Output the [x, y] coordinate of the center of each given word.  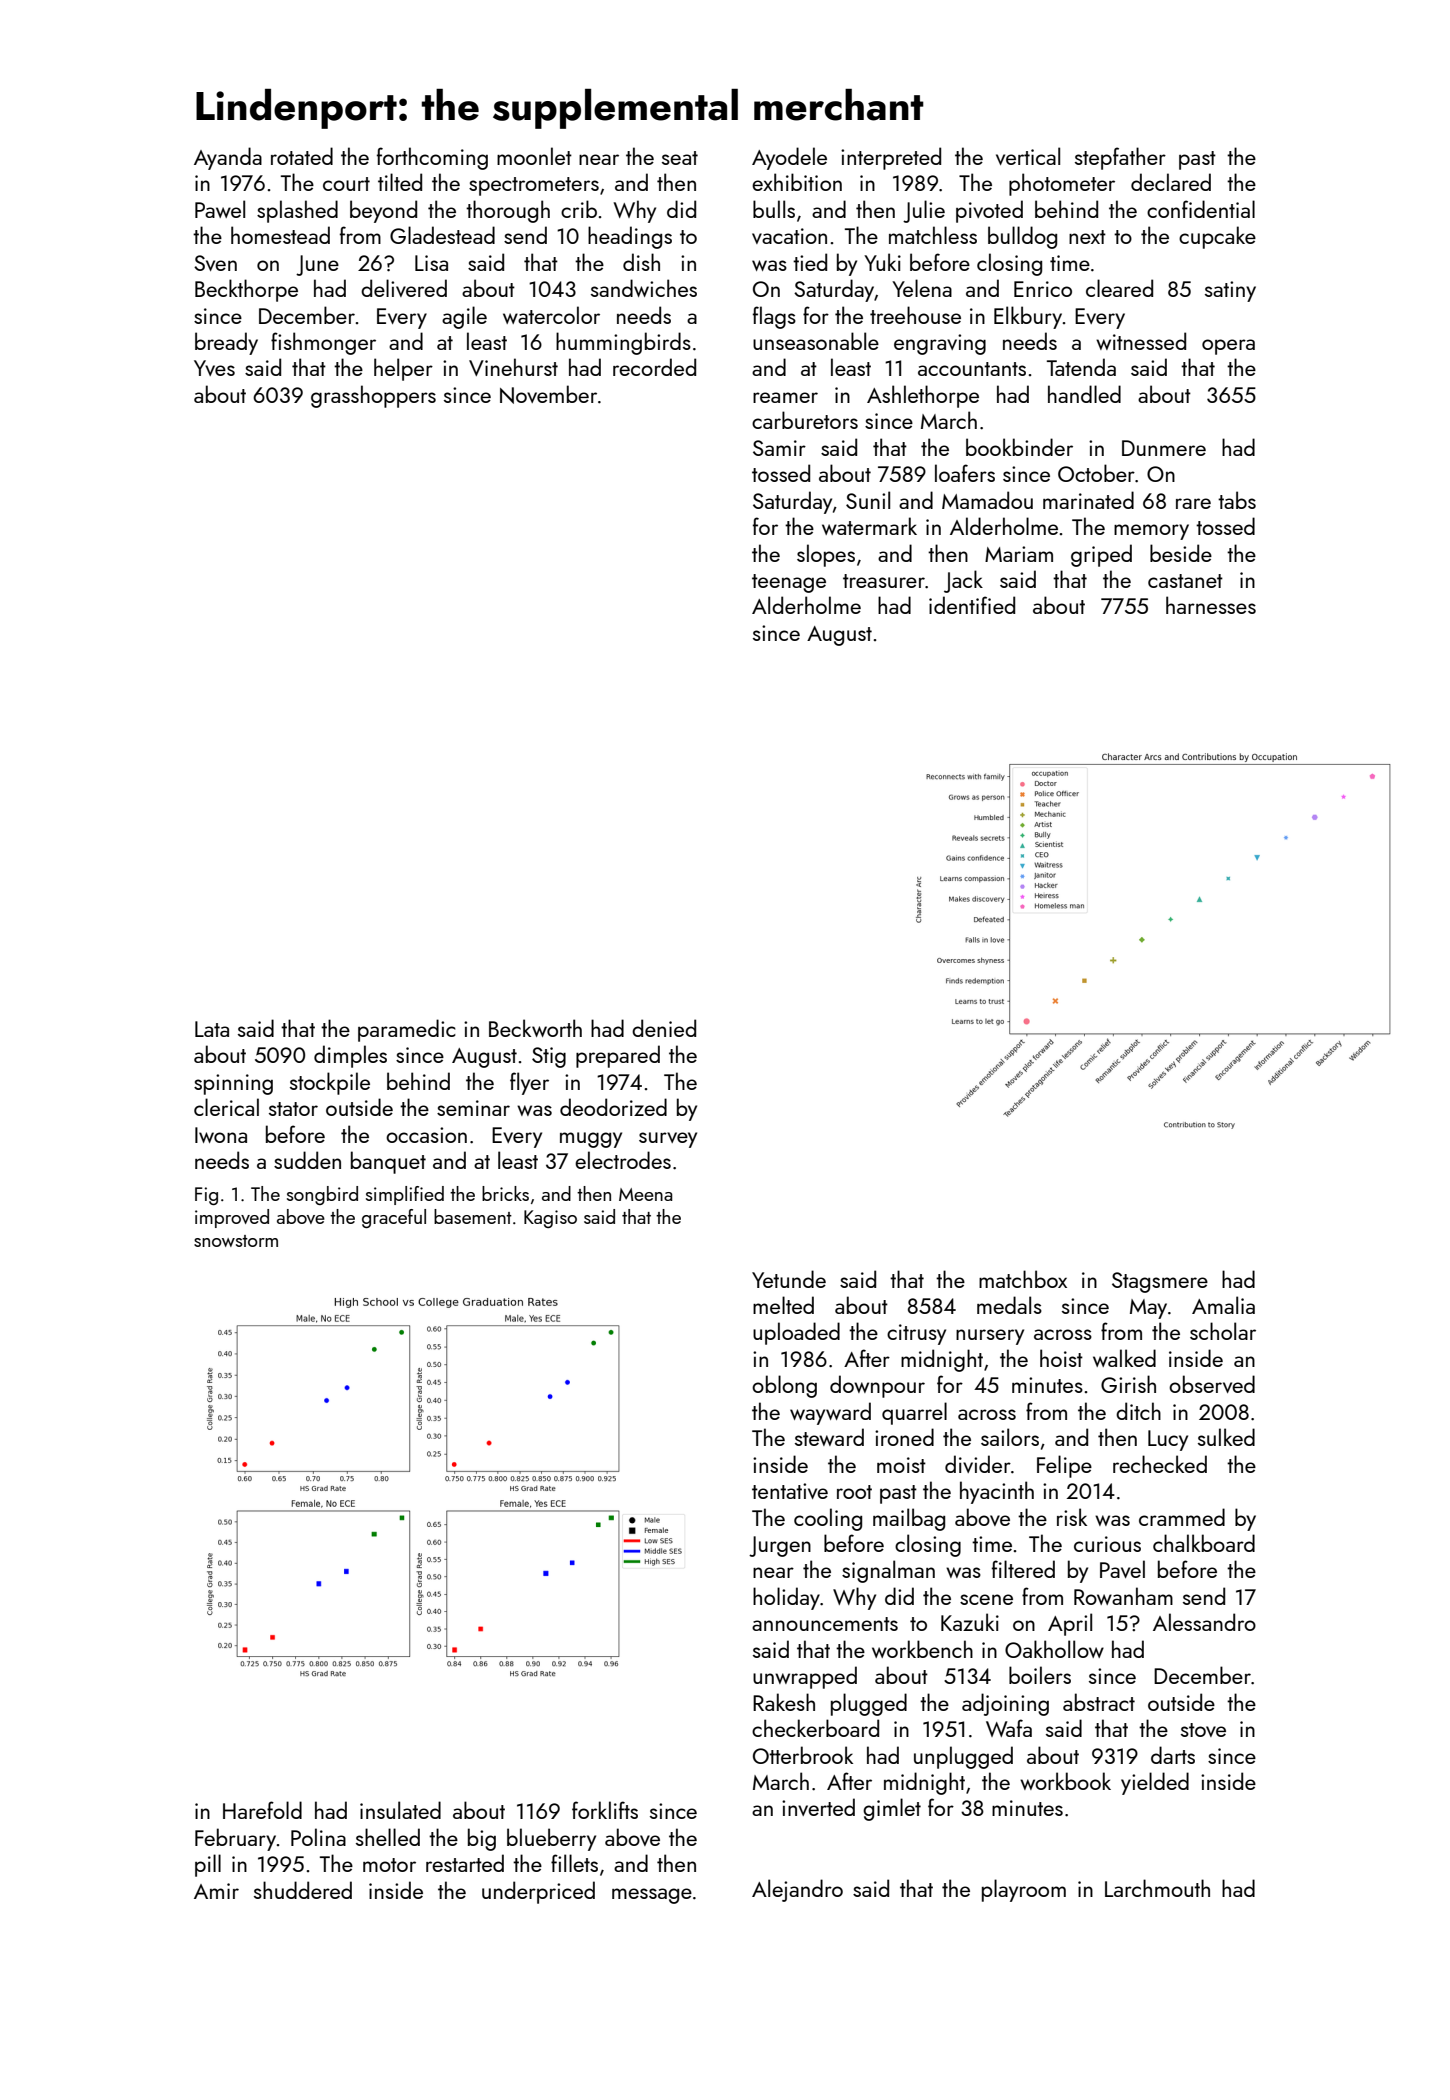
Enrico [1043, 289]
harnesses [1211, 605]
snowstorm [236, 1241]
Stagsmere [1160, 1282]
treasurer [884, 581]
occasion [426, 1135]
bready [226, 343]
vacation [789, 236]
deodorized [613, 1107]
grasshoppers [373, 396]
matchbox [1023, 1279]
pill [208, 1865]
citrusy [916, 1334]
